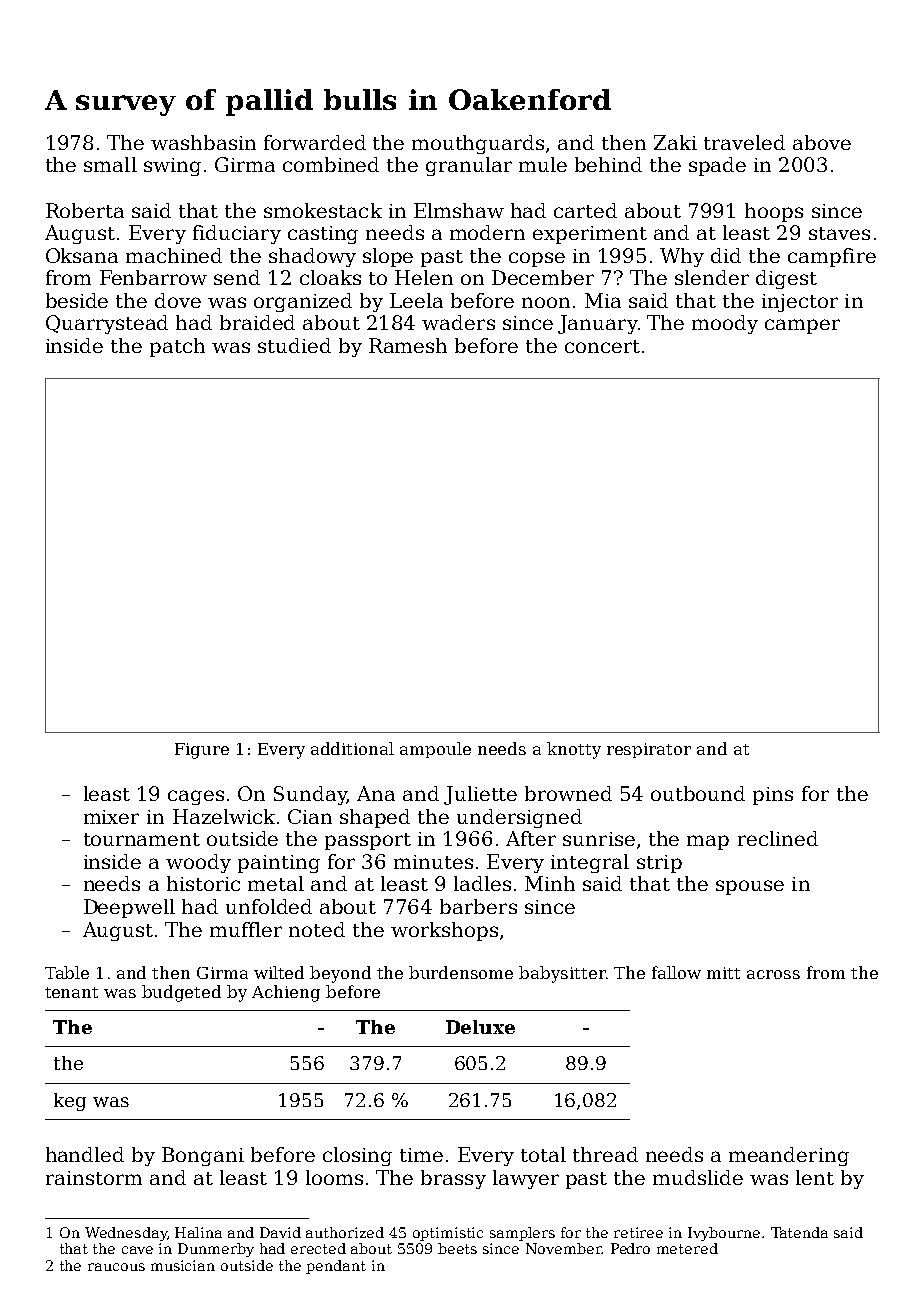 This image has height=1308, width=924. What do you see at coordinates (724, 1234) in the image?
I see `Ivybourne` at bounding box center [724, 1234].
